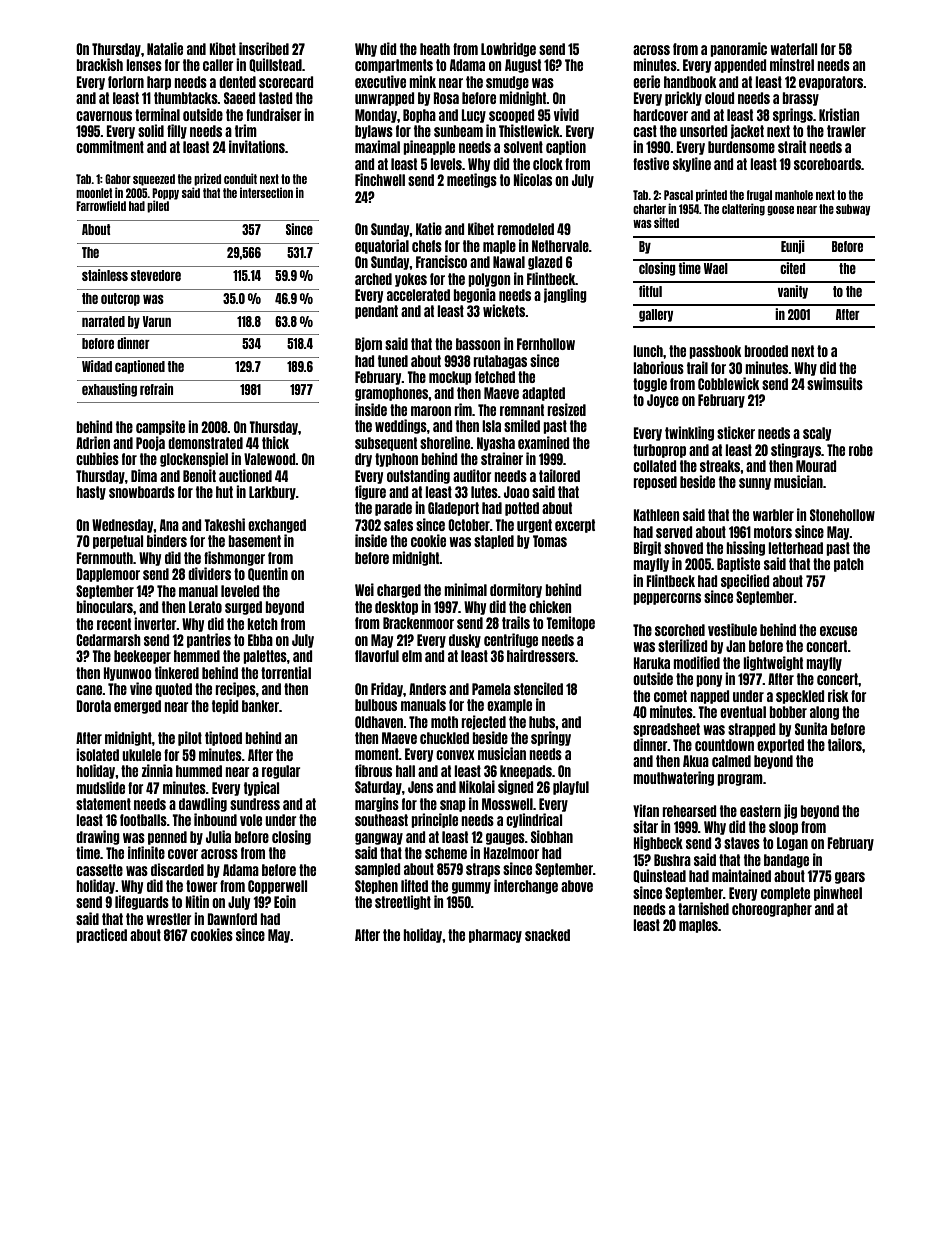 This image has height=1233, width=952. What do you see at coordinates (450, 378) in the image?
I see `mockup` at bounding box center [450, 378].
